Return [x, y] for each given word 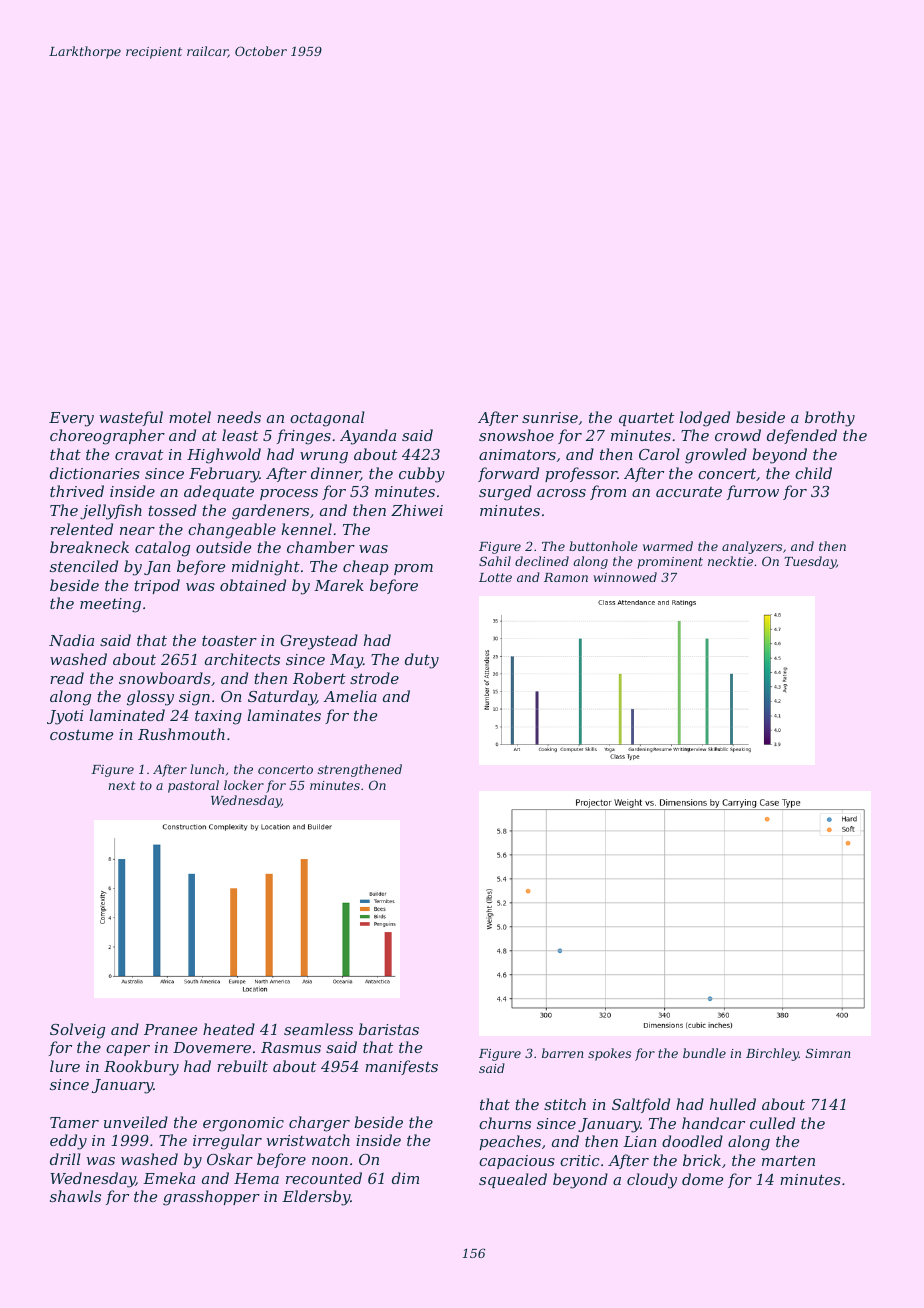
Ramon [566, 577]
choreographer [107, 437]
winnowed [625, 577]
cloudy [652, 1181]
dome [702, 1179]
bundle [704, 1053]
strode [374, 678]
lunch [207, 769]
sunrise [550, 417]
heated [229, 1029]
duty [422, 661]
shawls [75, 1196]
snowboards [165, 678]
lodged [704, 419]
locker [244, 785]
